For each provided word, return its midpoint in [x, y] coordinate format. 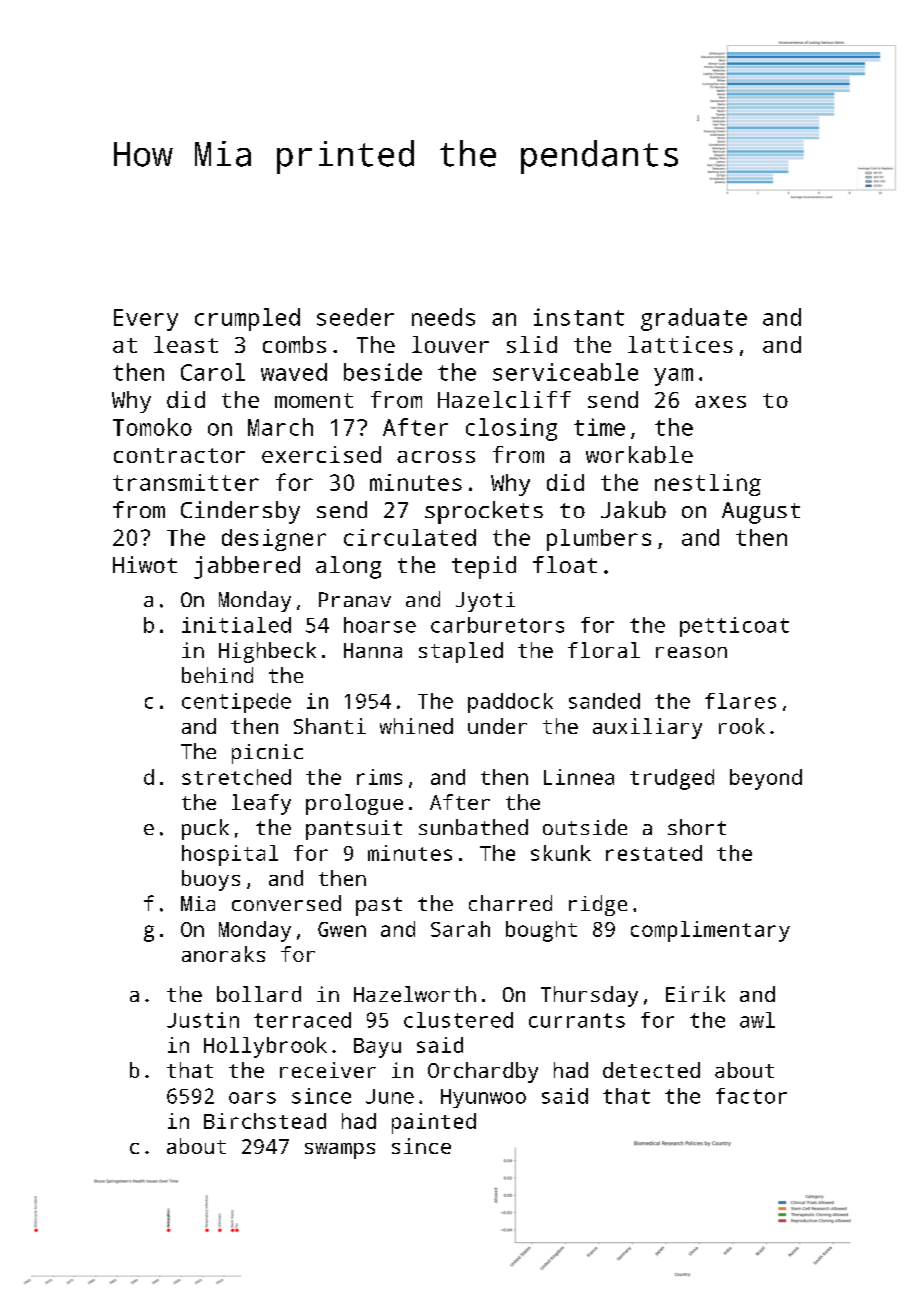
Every [146, 320]
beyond [766, 779]
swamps [340, 1151]
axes [720, 402]
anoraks [223, 954]
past [379, 906]
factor [751, 1096]
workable [639, 454]
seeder [355, 317]
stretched [236, 777]
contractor [179, 455]
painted [434, 1123]
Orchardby [483, 1072]
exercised [321, 454]
